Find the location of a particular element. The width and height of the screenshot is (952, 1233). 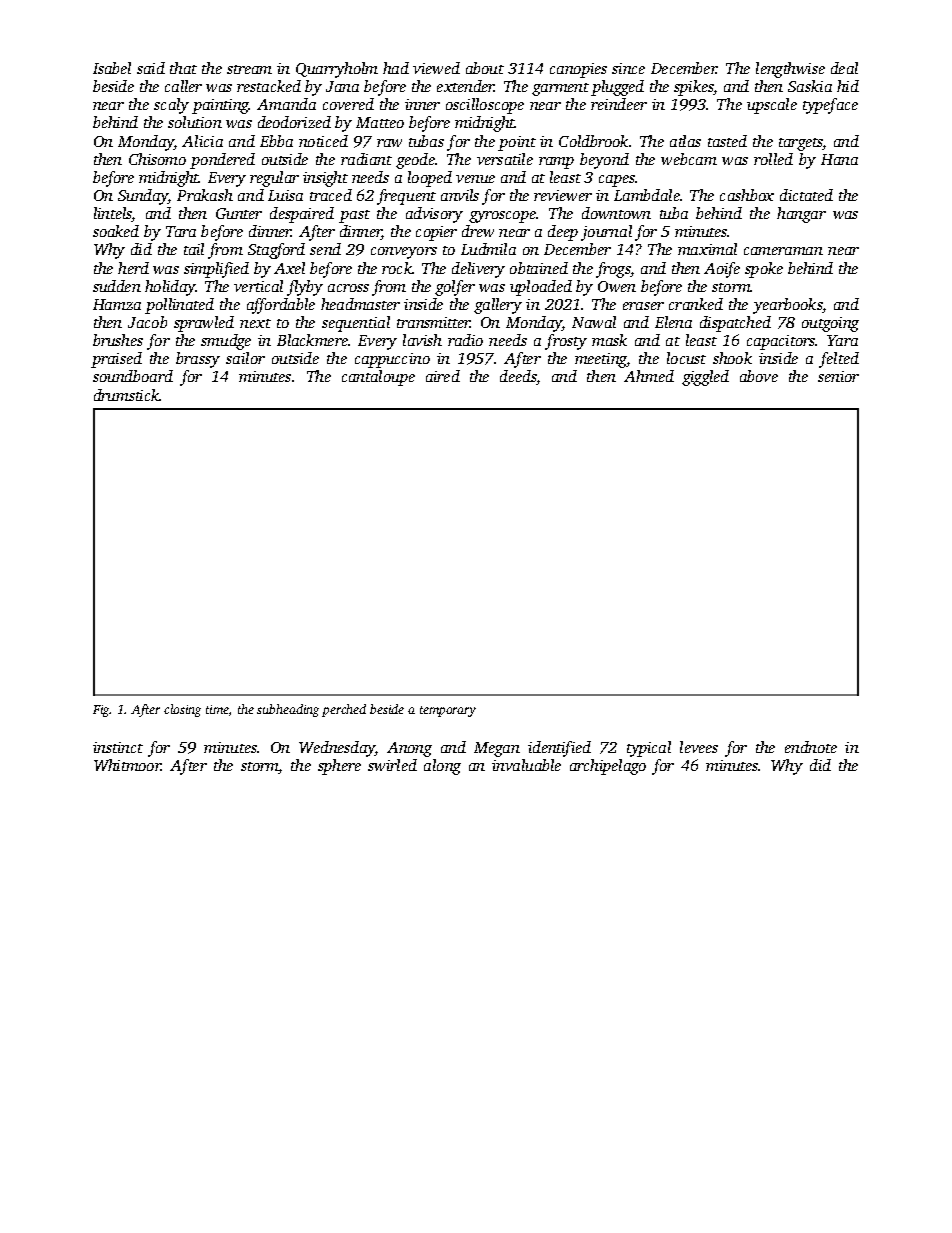

closing is located at coordinates (182, 710).
